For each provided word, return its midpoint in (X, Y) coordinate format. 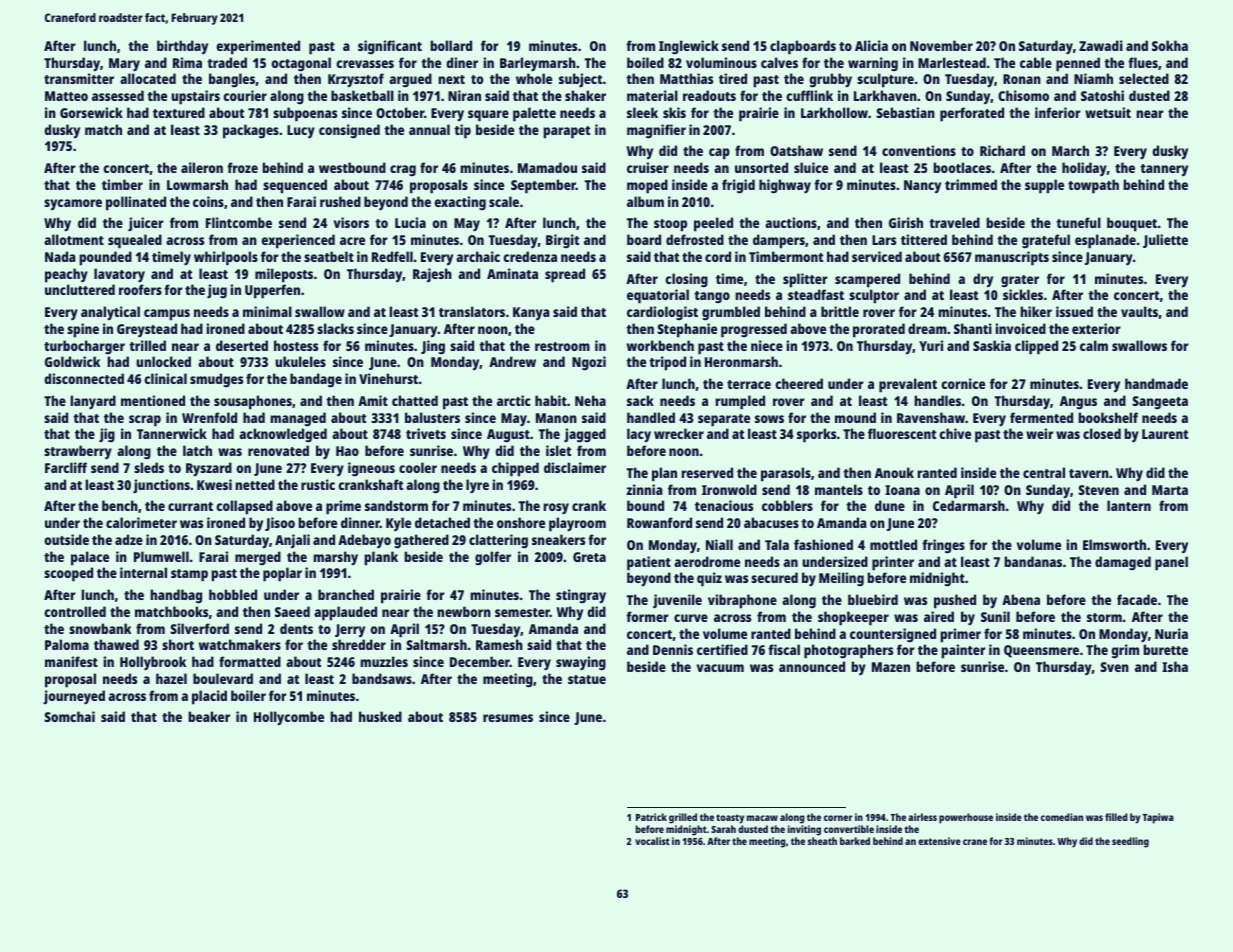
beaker (209, 716)
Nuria (1171, 633)
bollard (451, 45)
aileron (202, 167)
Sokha (1170, 45)
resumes (508, 718)
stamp (189, 575)
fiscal (784, 649)
